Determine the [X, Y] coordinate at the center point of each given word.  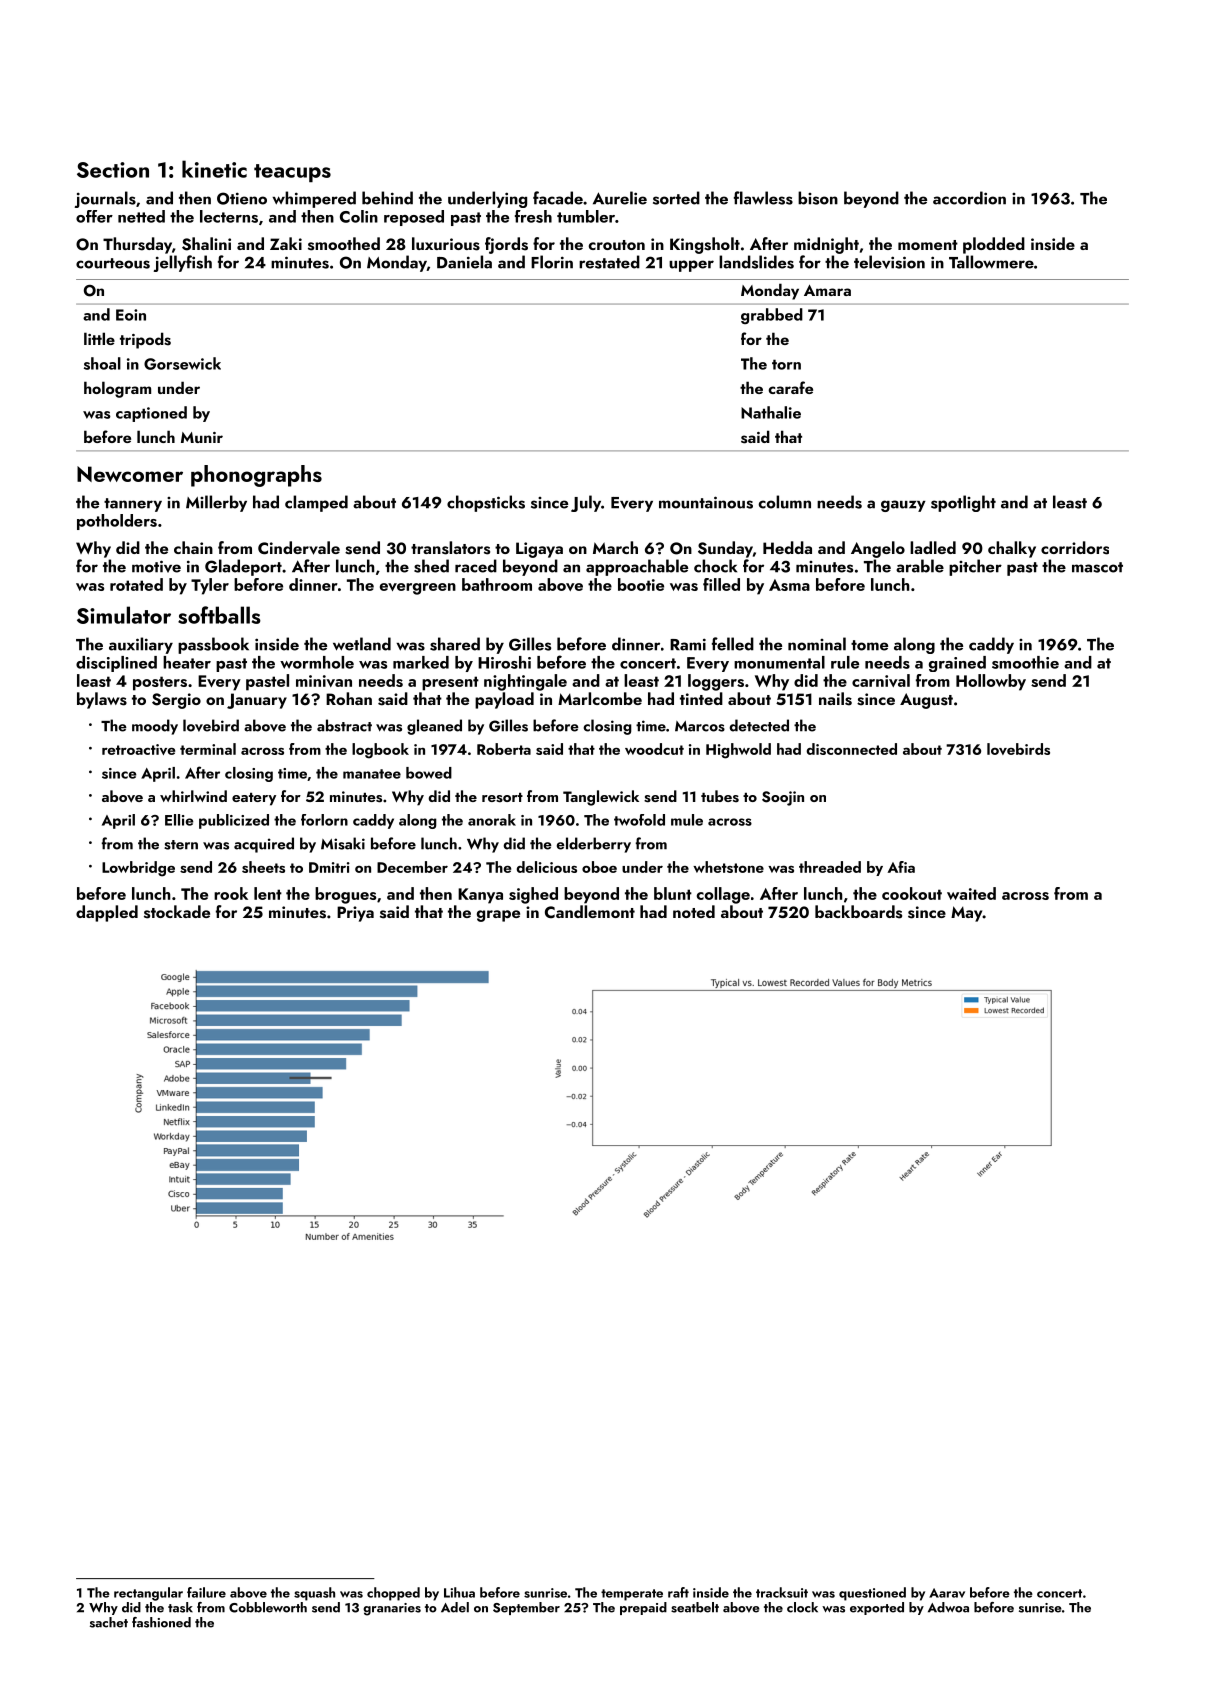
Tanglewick [601, 798]
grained [957, 664]
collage [723, 895]
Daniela [464, 262]
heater [187, 662]
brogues [345, 895]
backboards [858, 912]
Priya [355, 914]
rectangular [148, 1594]
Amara [827, 290]
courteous [113, 263]
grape [498, 916]
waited [971, 893]
